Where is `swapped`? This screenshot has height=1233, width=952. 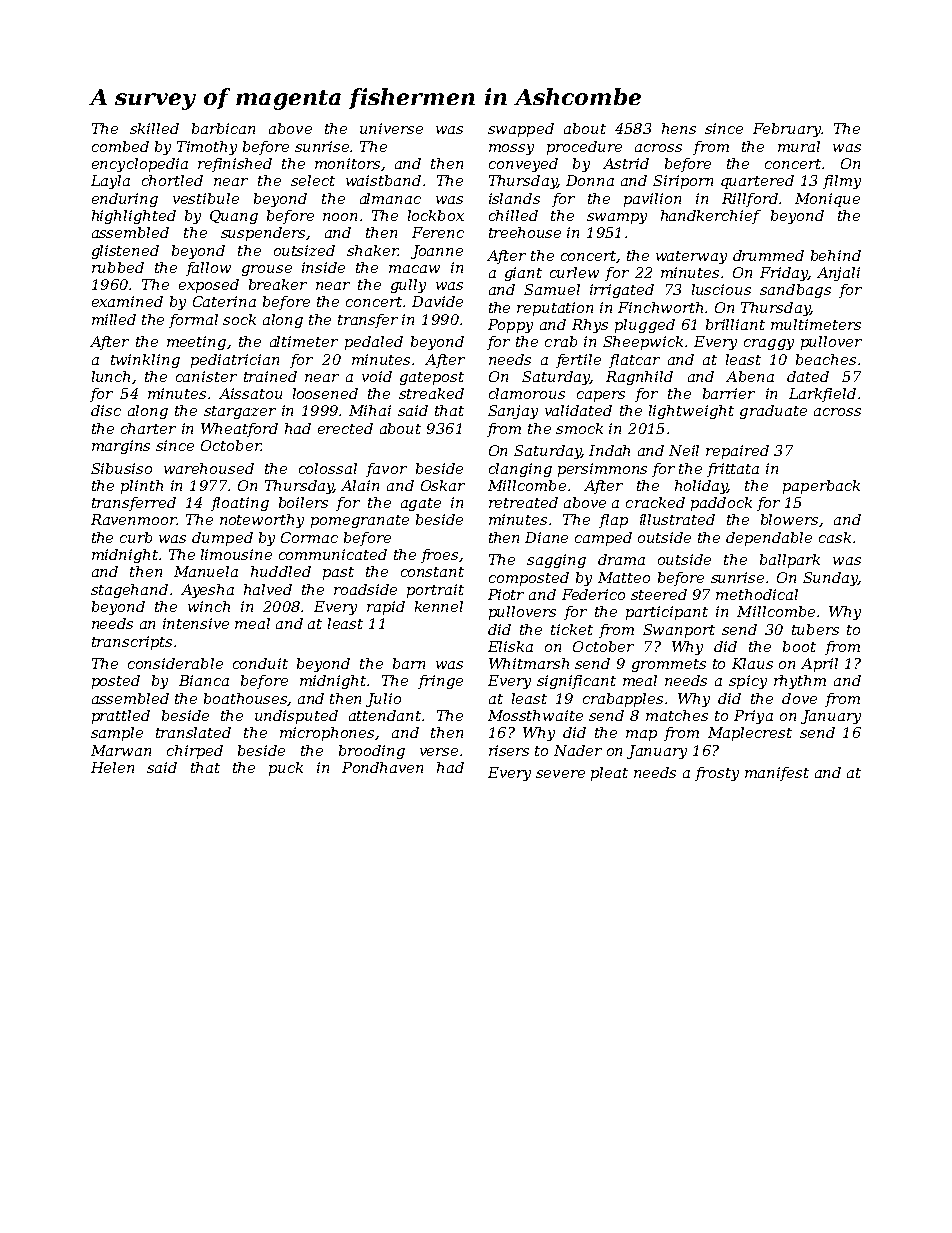
swapped is located at coordinates (521, 130).
